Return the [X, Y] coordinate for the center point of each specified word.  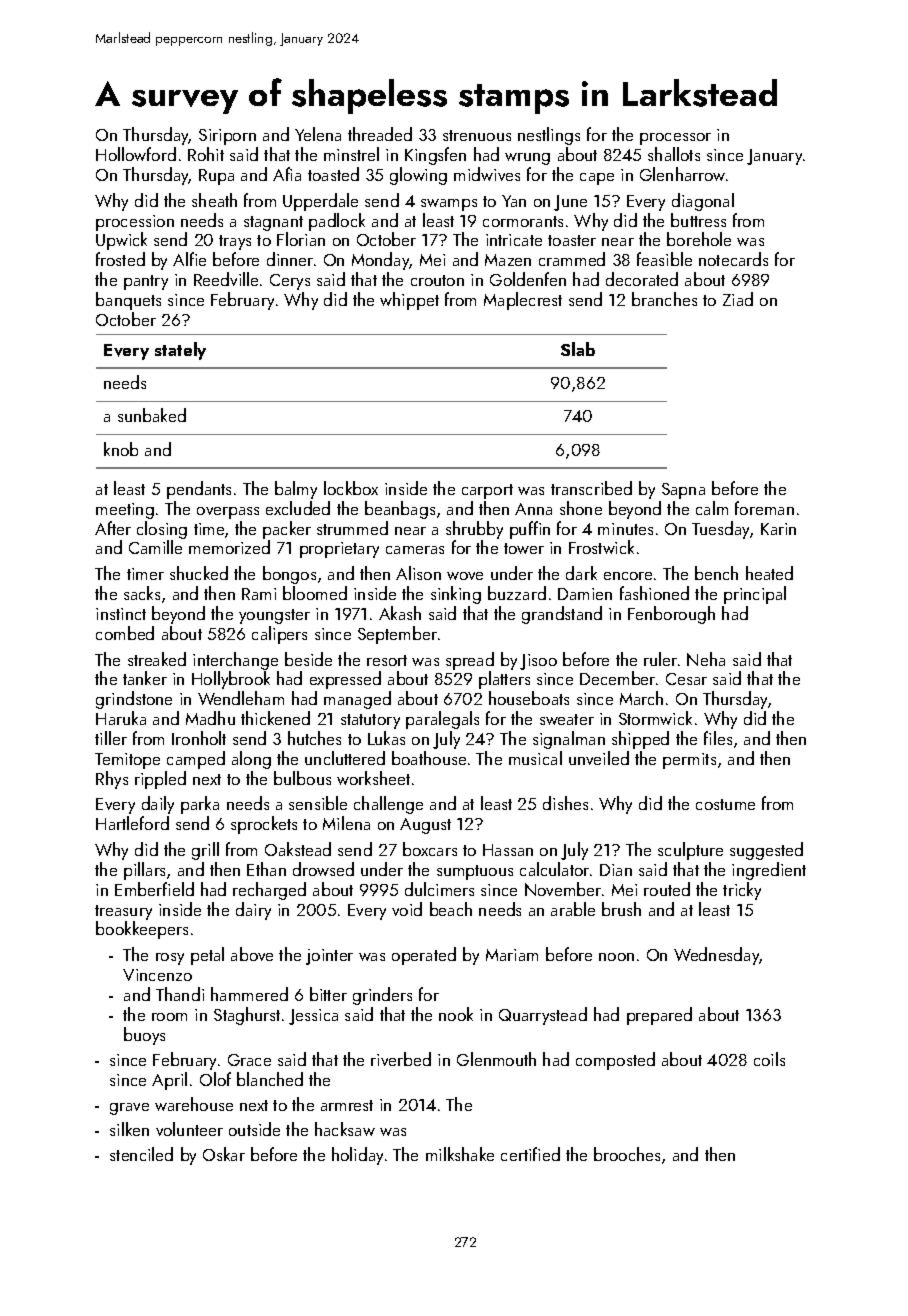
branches [664, 299]
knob [121, 449]
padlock [337, 222]
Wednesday [717, 956]
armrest [347, 1105]
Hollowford [136, 154]
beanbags [400, 510]
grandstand [562, 615]
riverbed [401, 1059]
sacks [142, 593]
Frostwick [601, 547]
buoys [144, 1036]
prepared [659, 1016]
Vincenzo [157, 975]
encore [628, 576]
